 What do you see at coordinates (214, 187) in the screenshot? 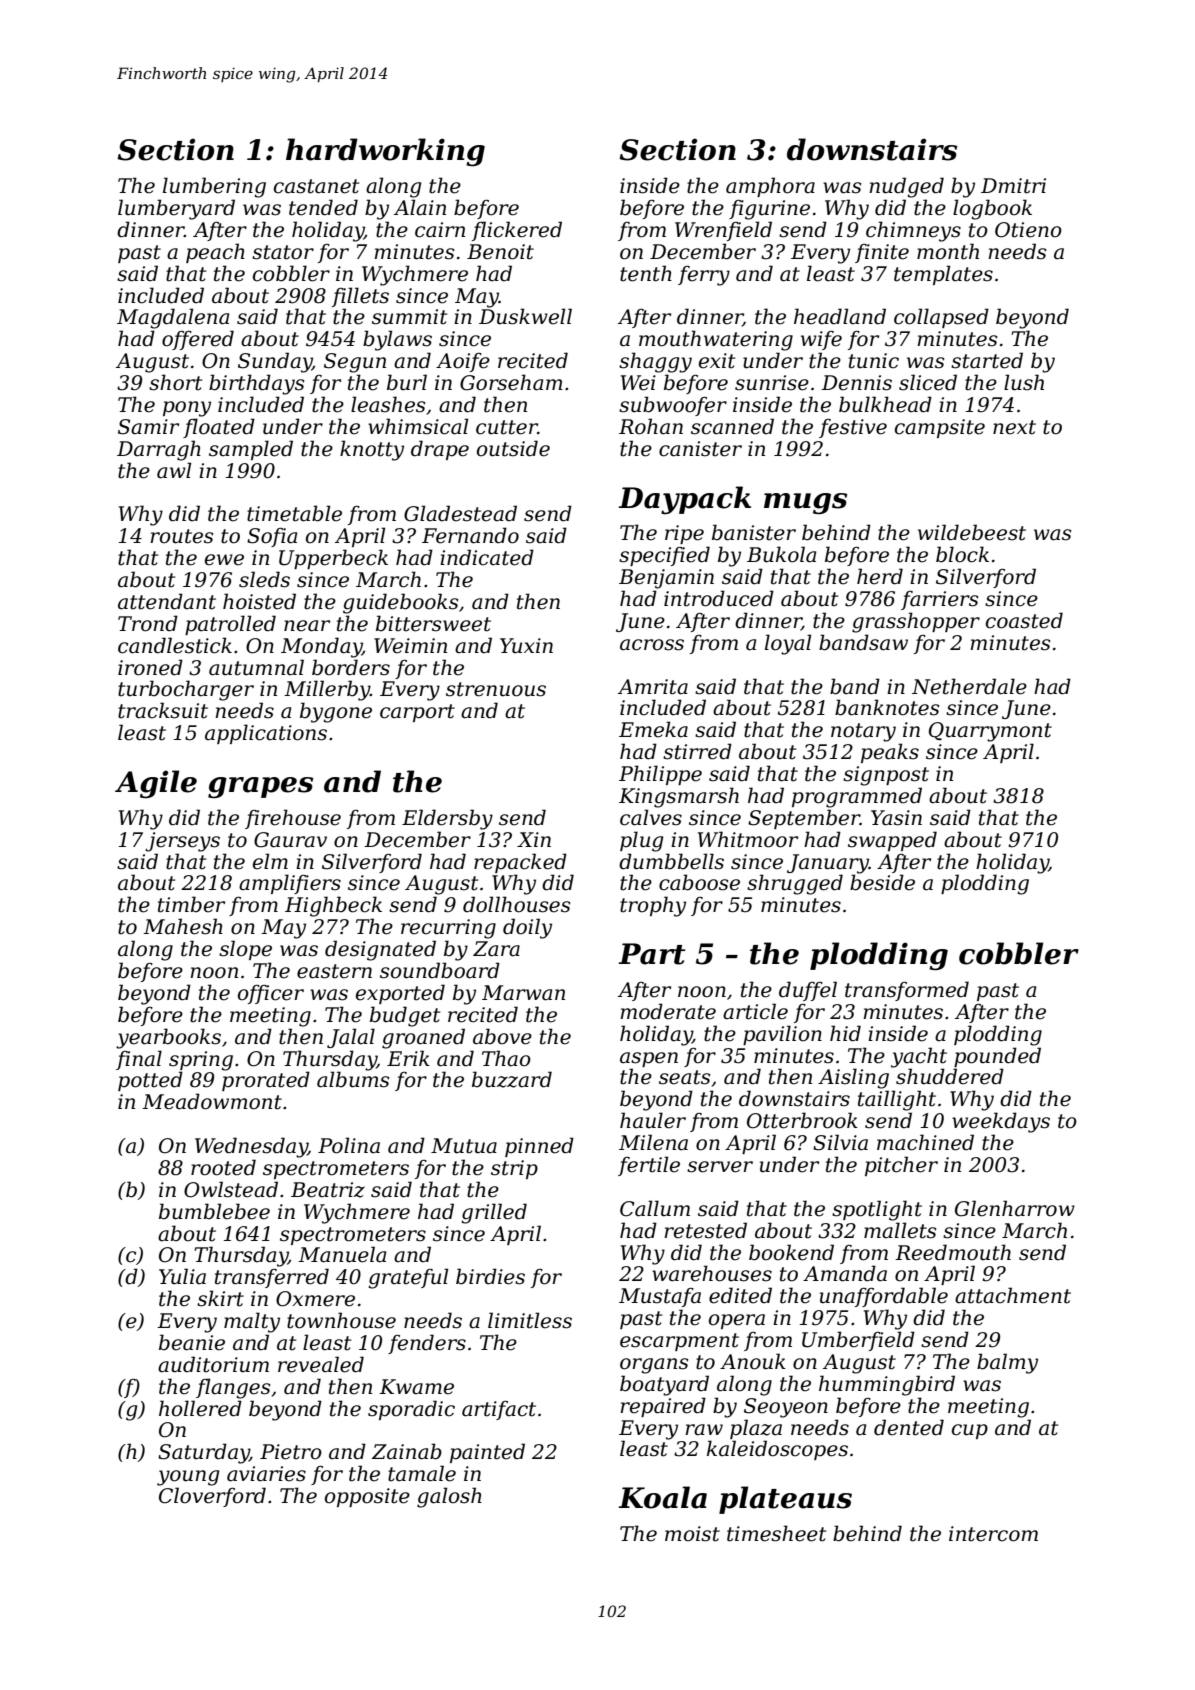
I see `lumbering` at bounding box center [214, 187].
